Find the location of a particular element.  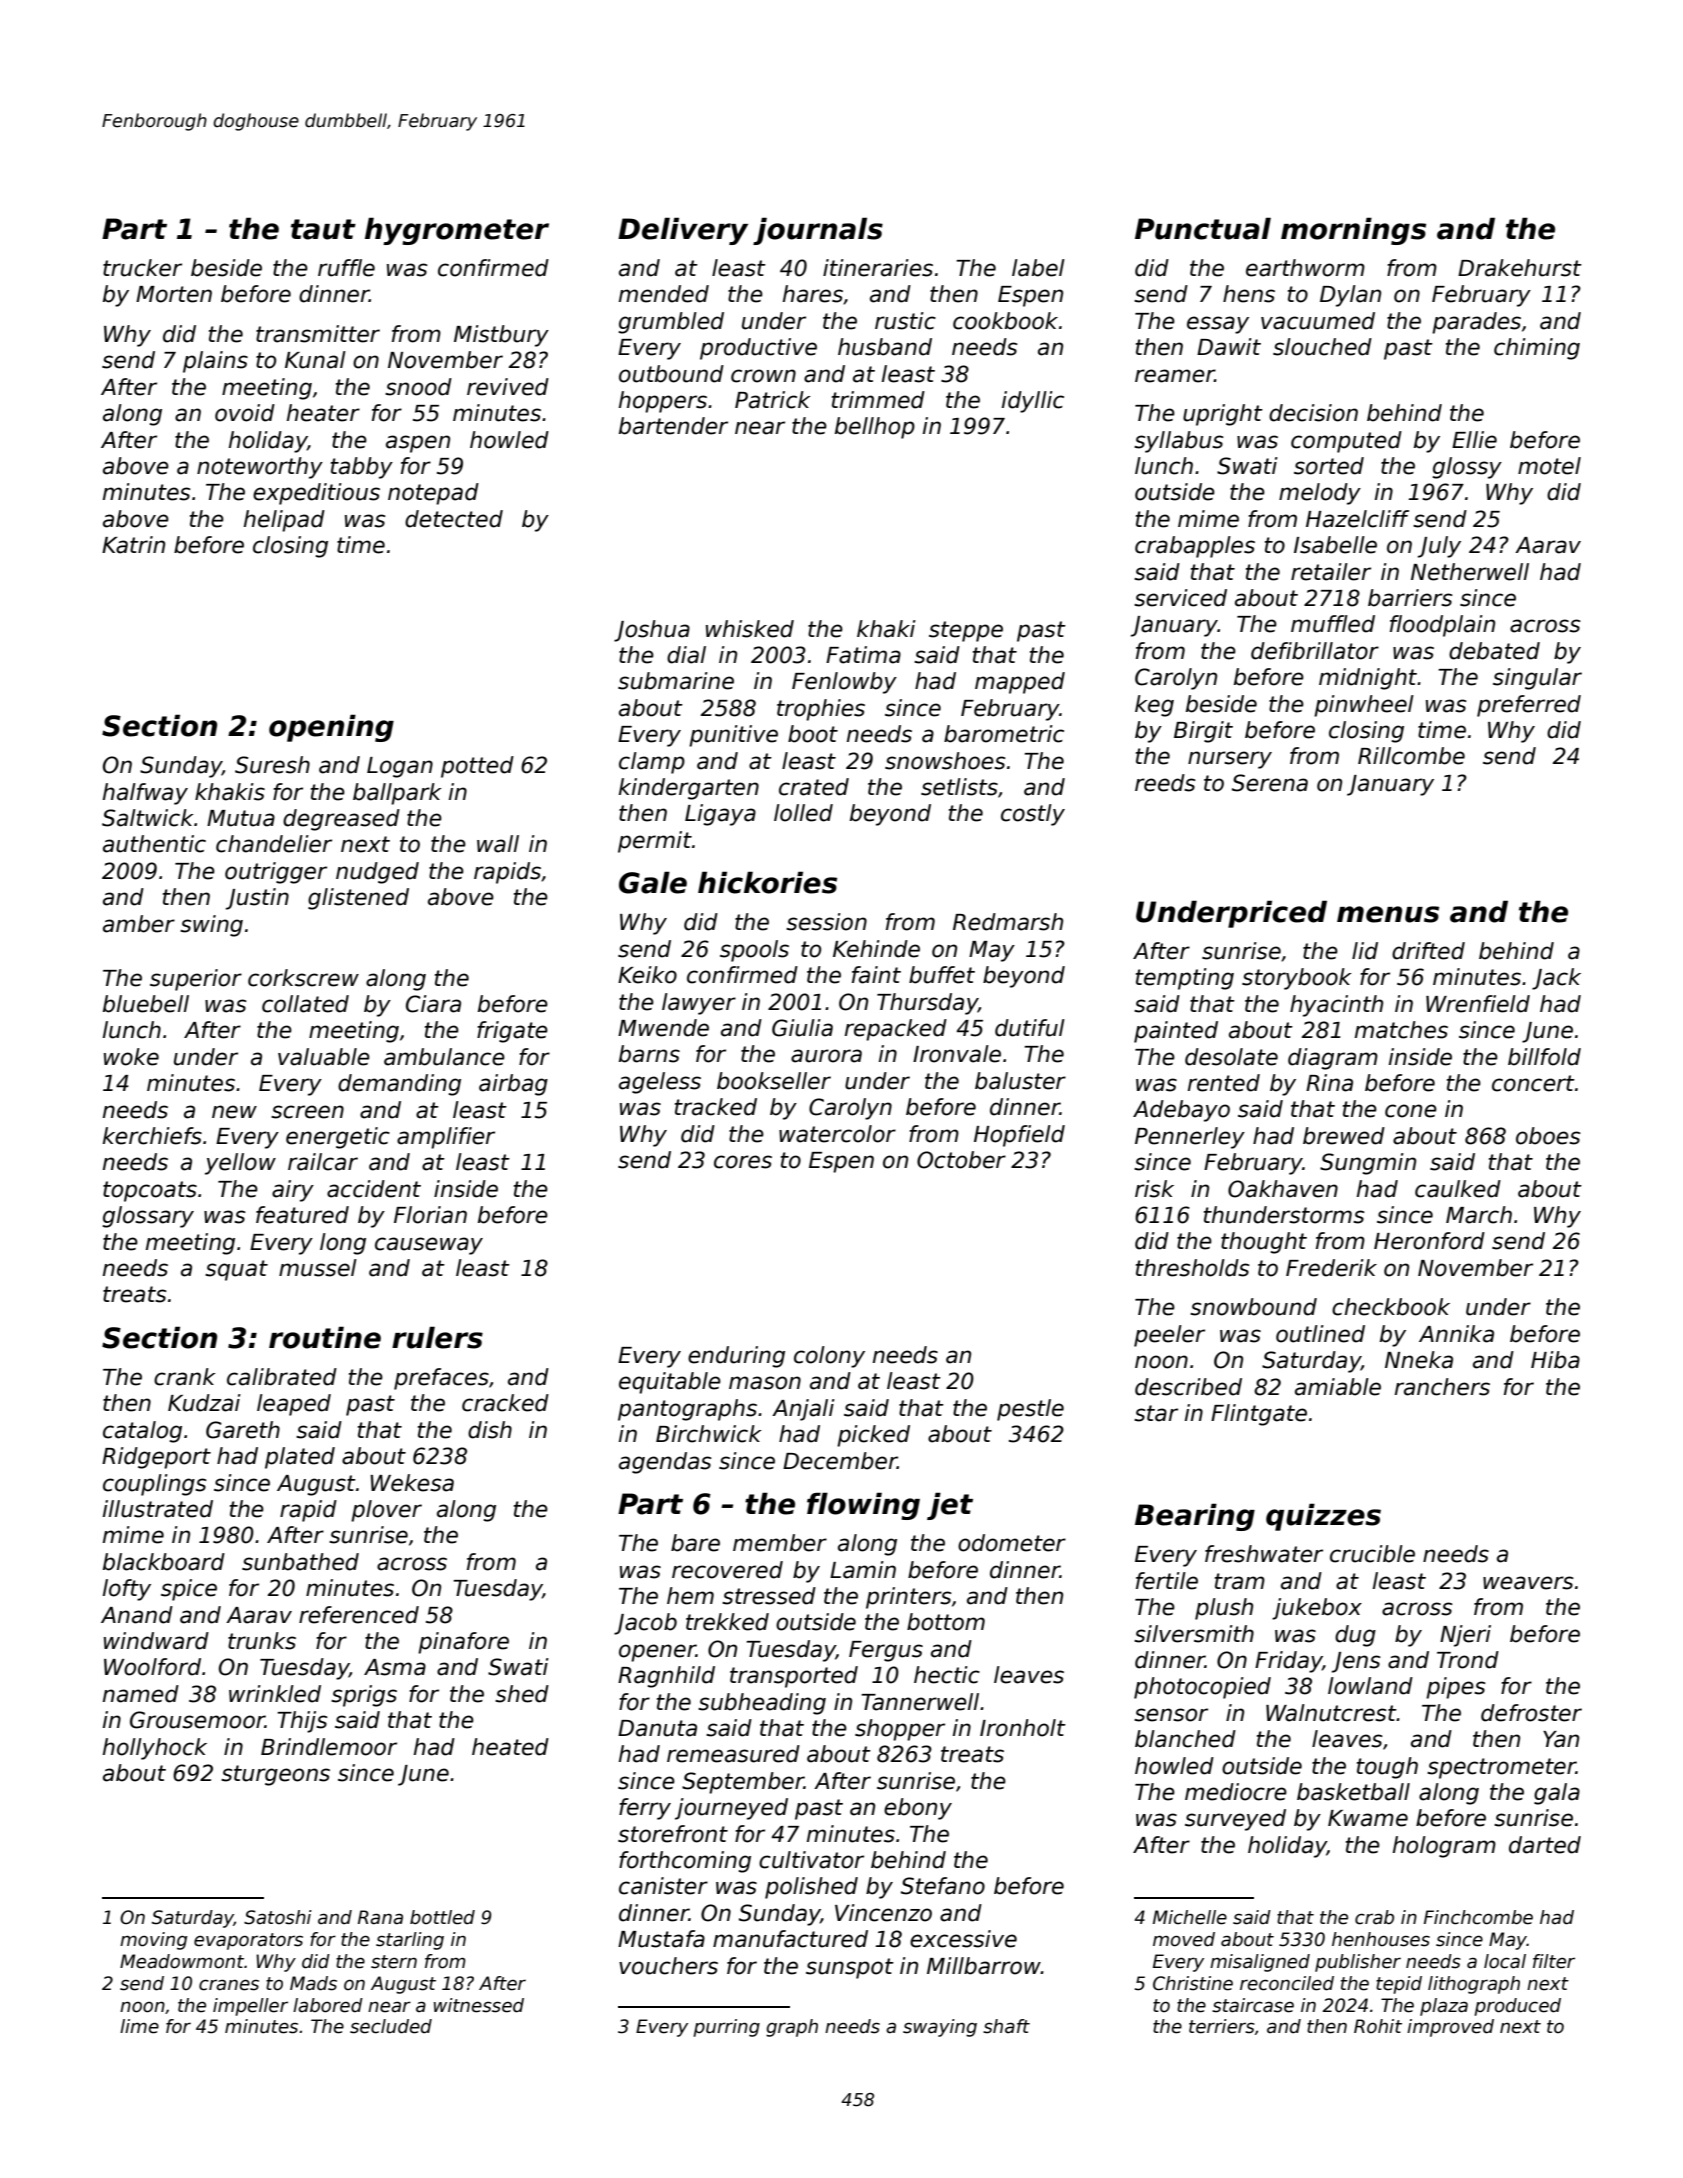

Ellie is located at coordinates (1474, 440).
